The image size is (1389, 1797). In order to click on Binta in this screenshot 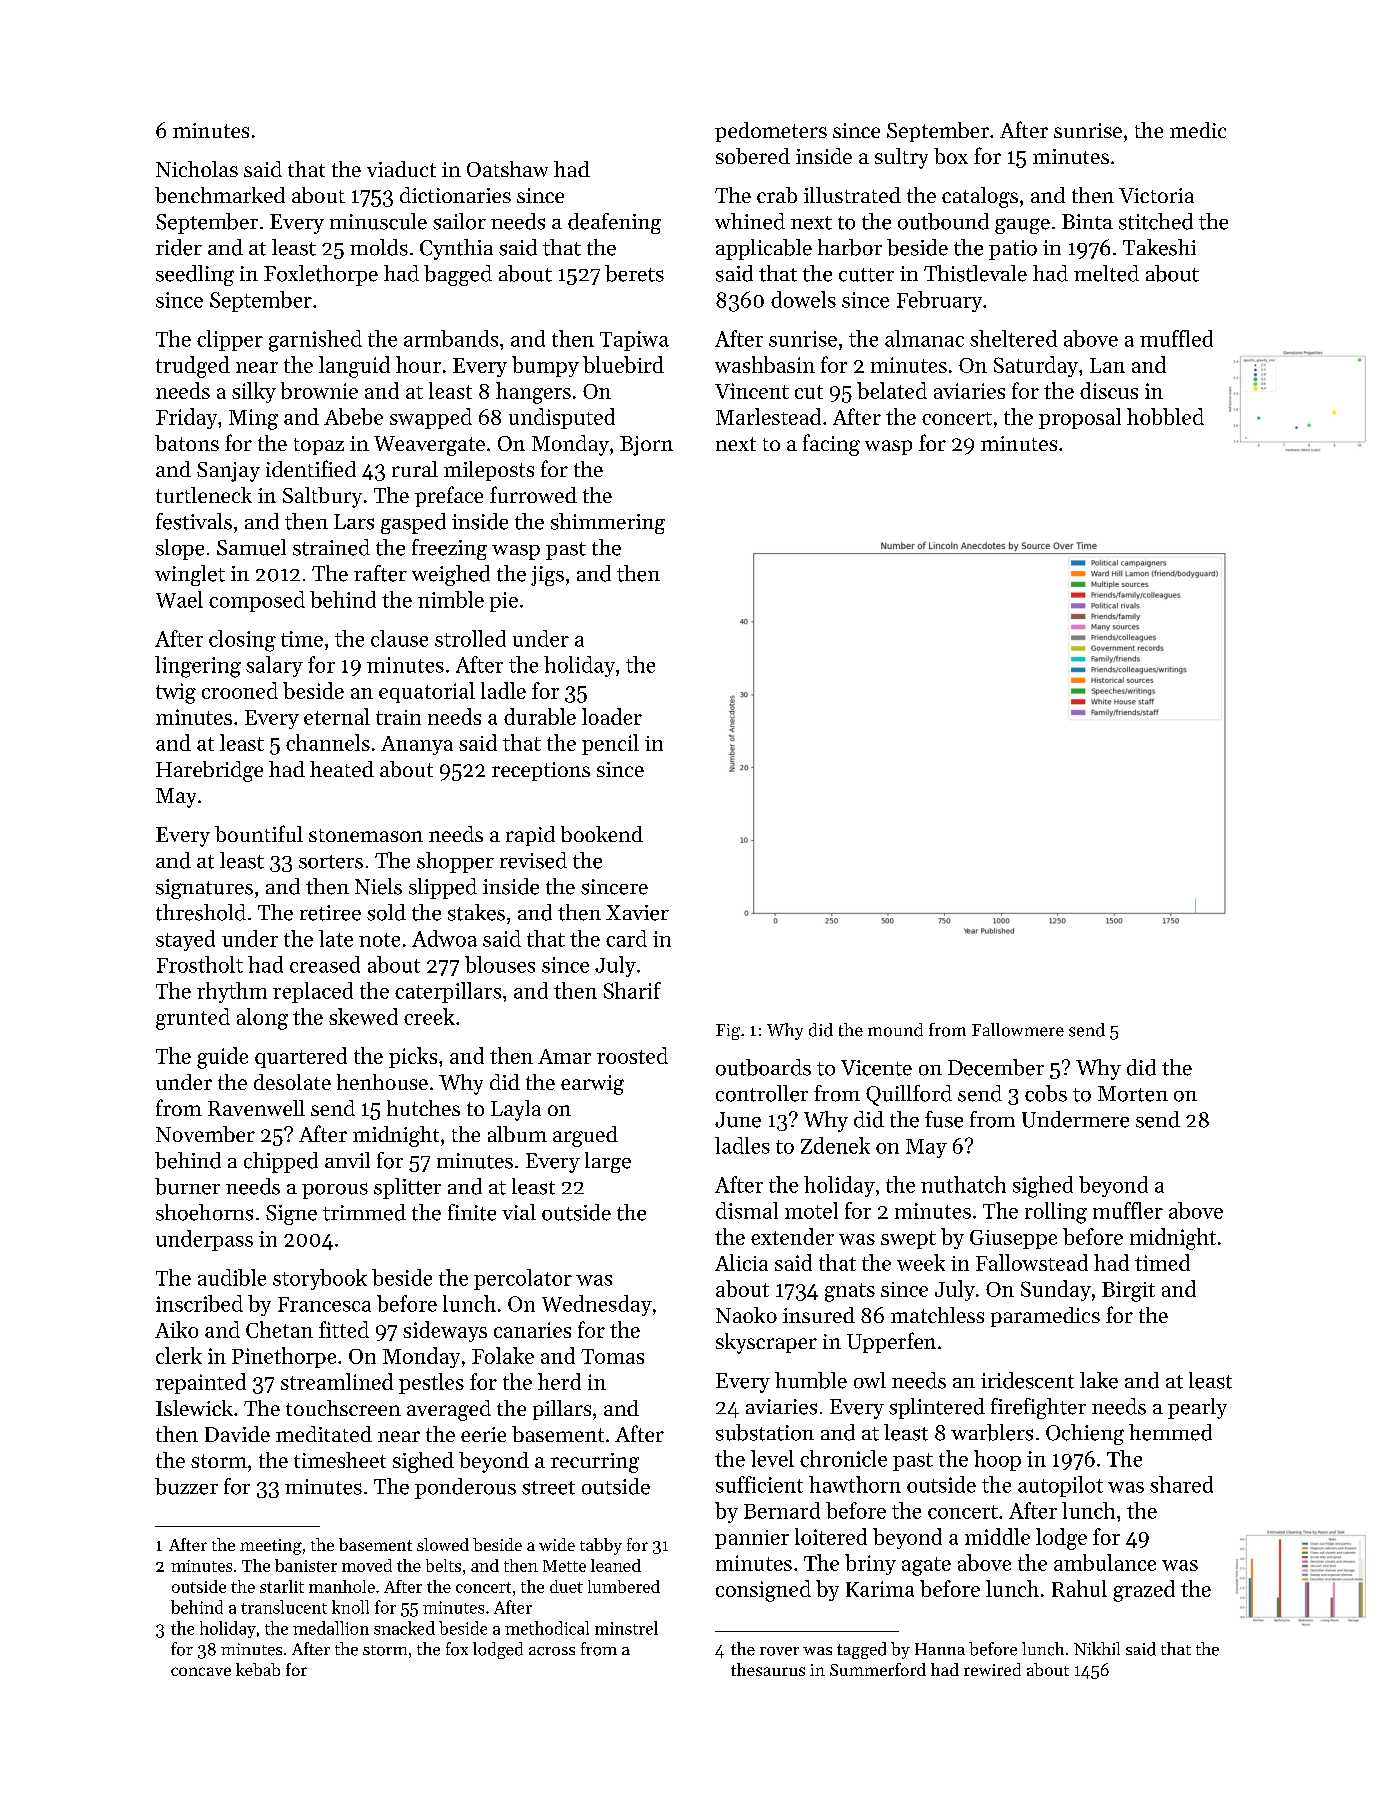, I will do `click(1087, 222)`.
